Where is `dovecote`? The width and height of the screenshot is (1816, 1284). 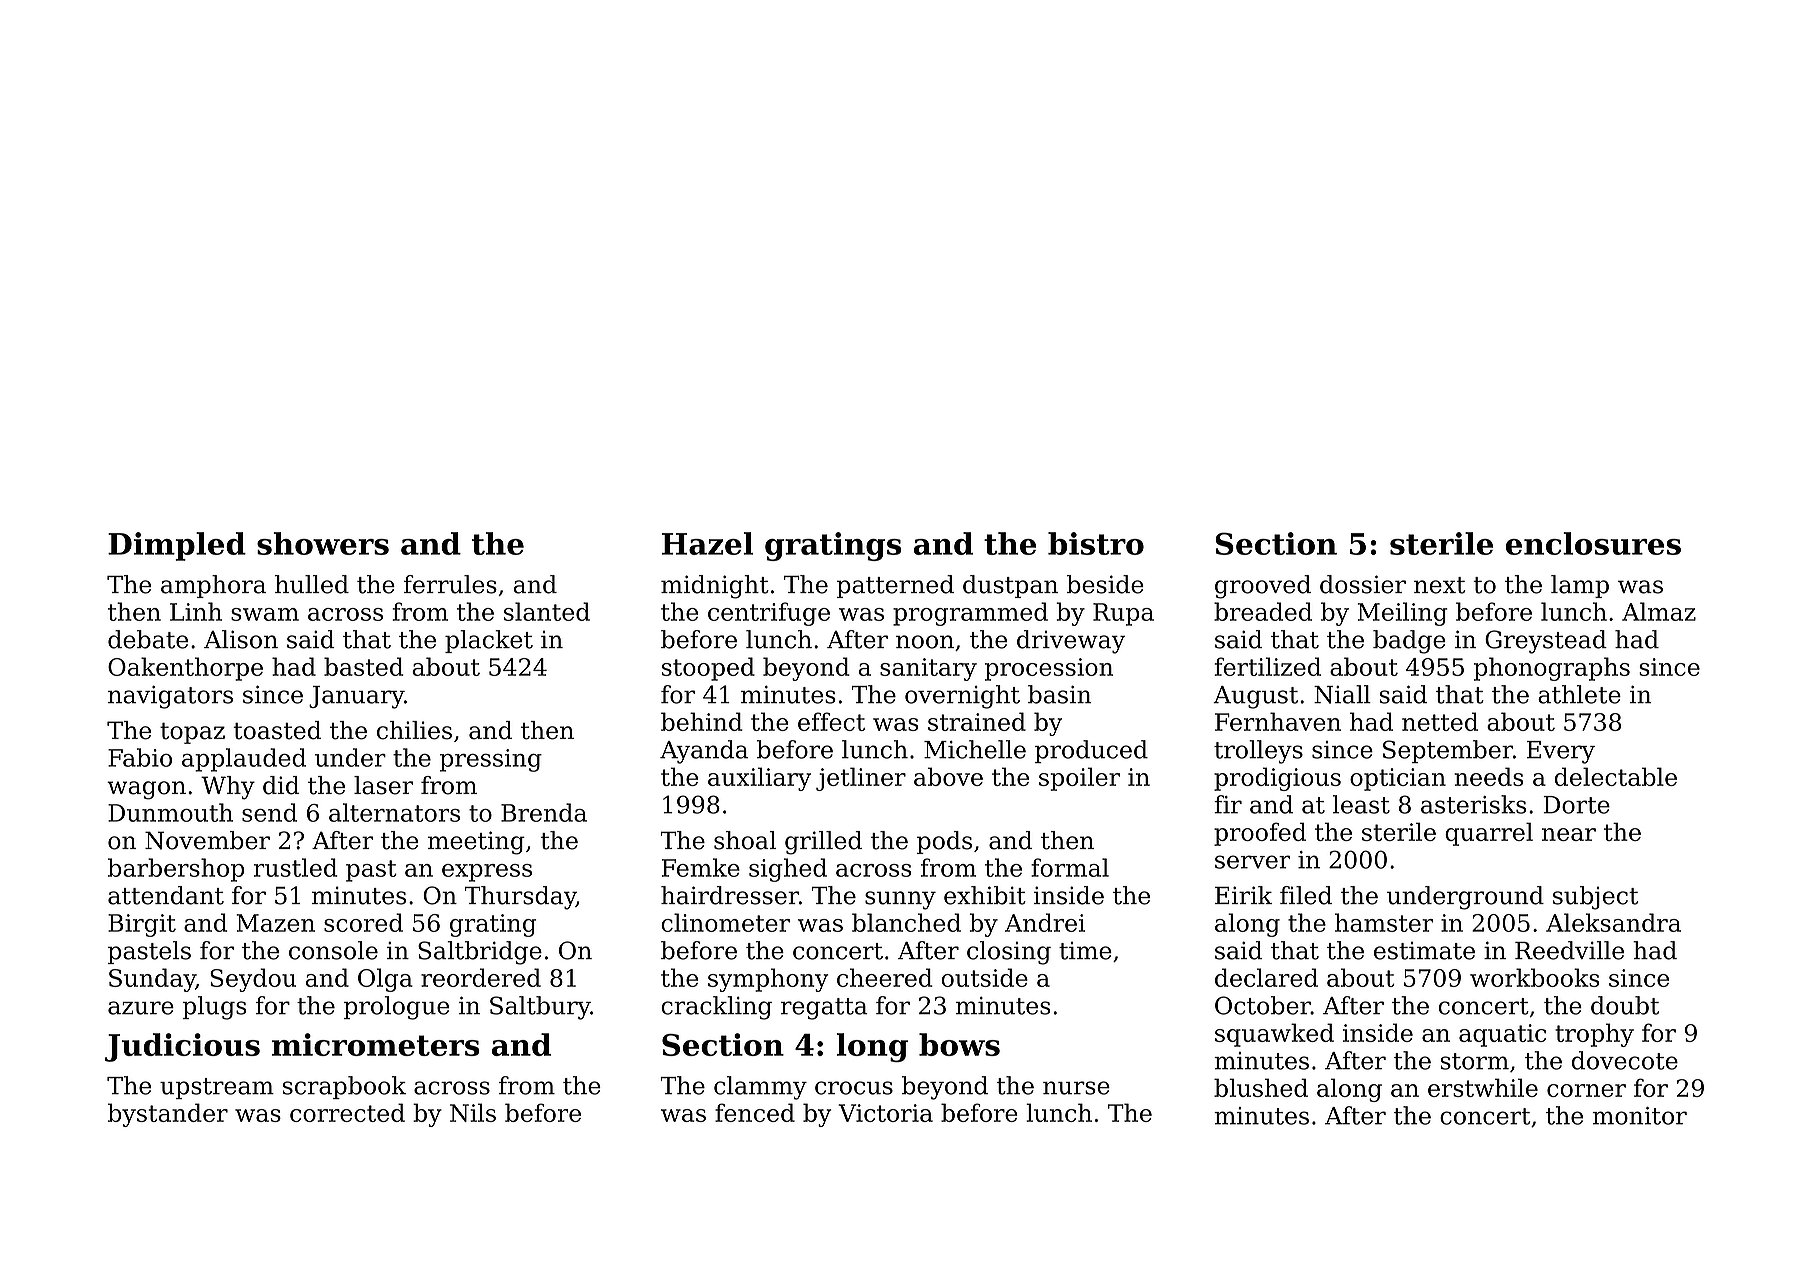 dovecote is located at coordinates (1625, 1060).
